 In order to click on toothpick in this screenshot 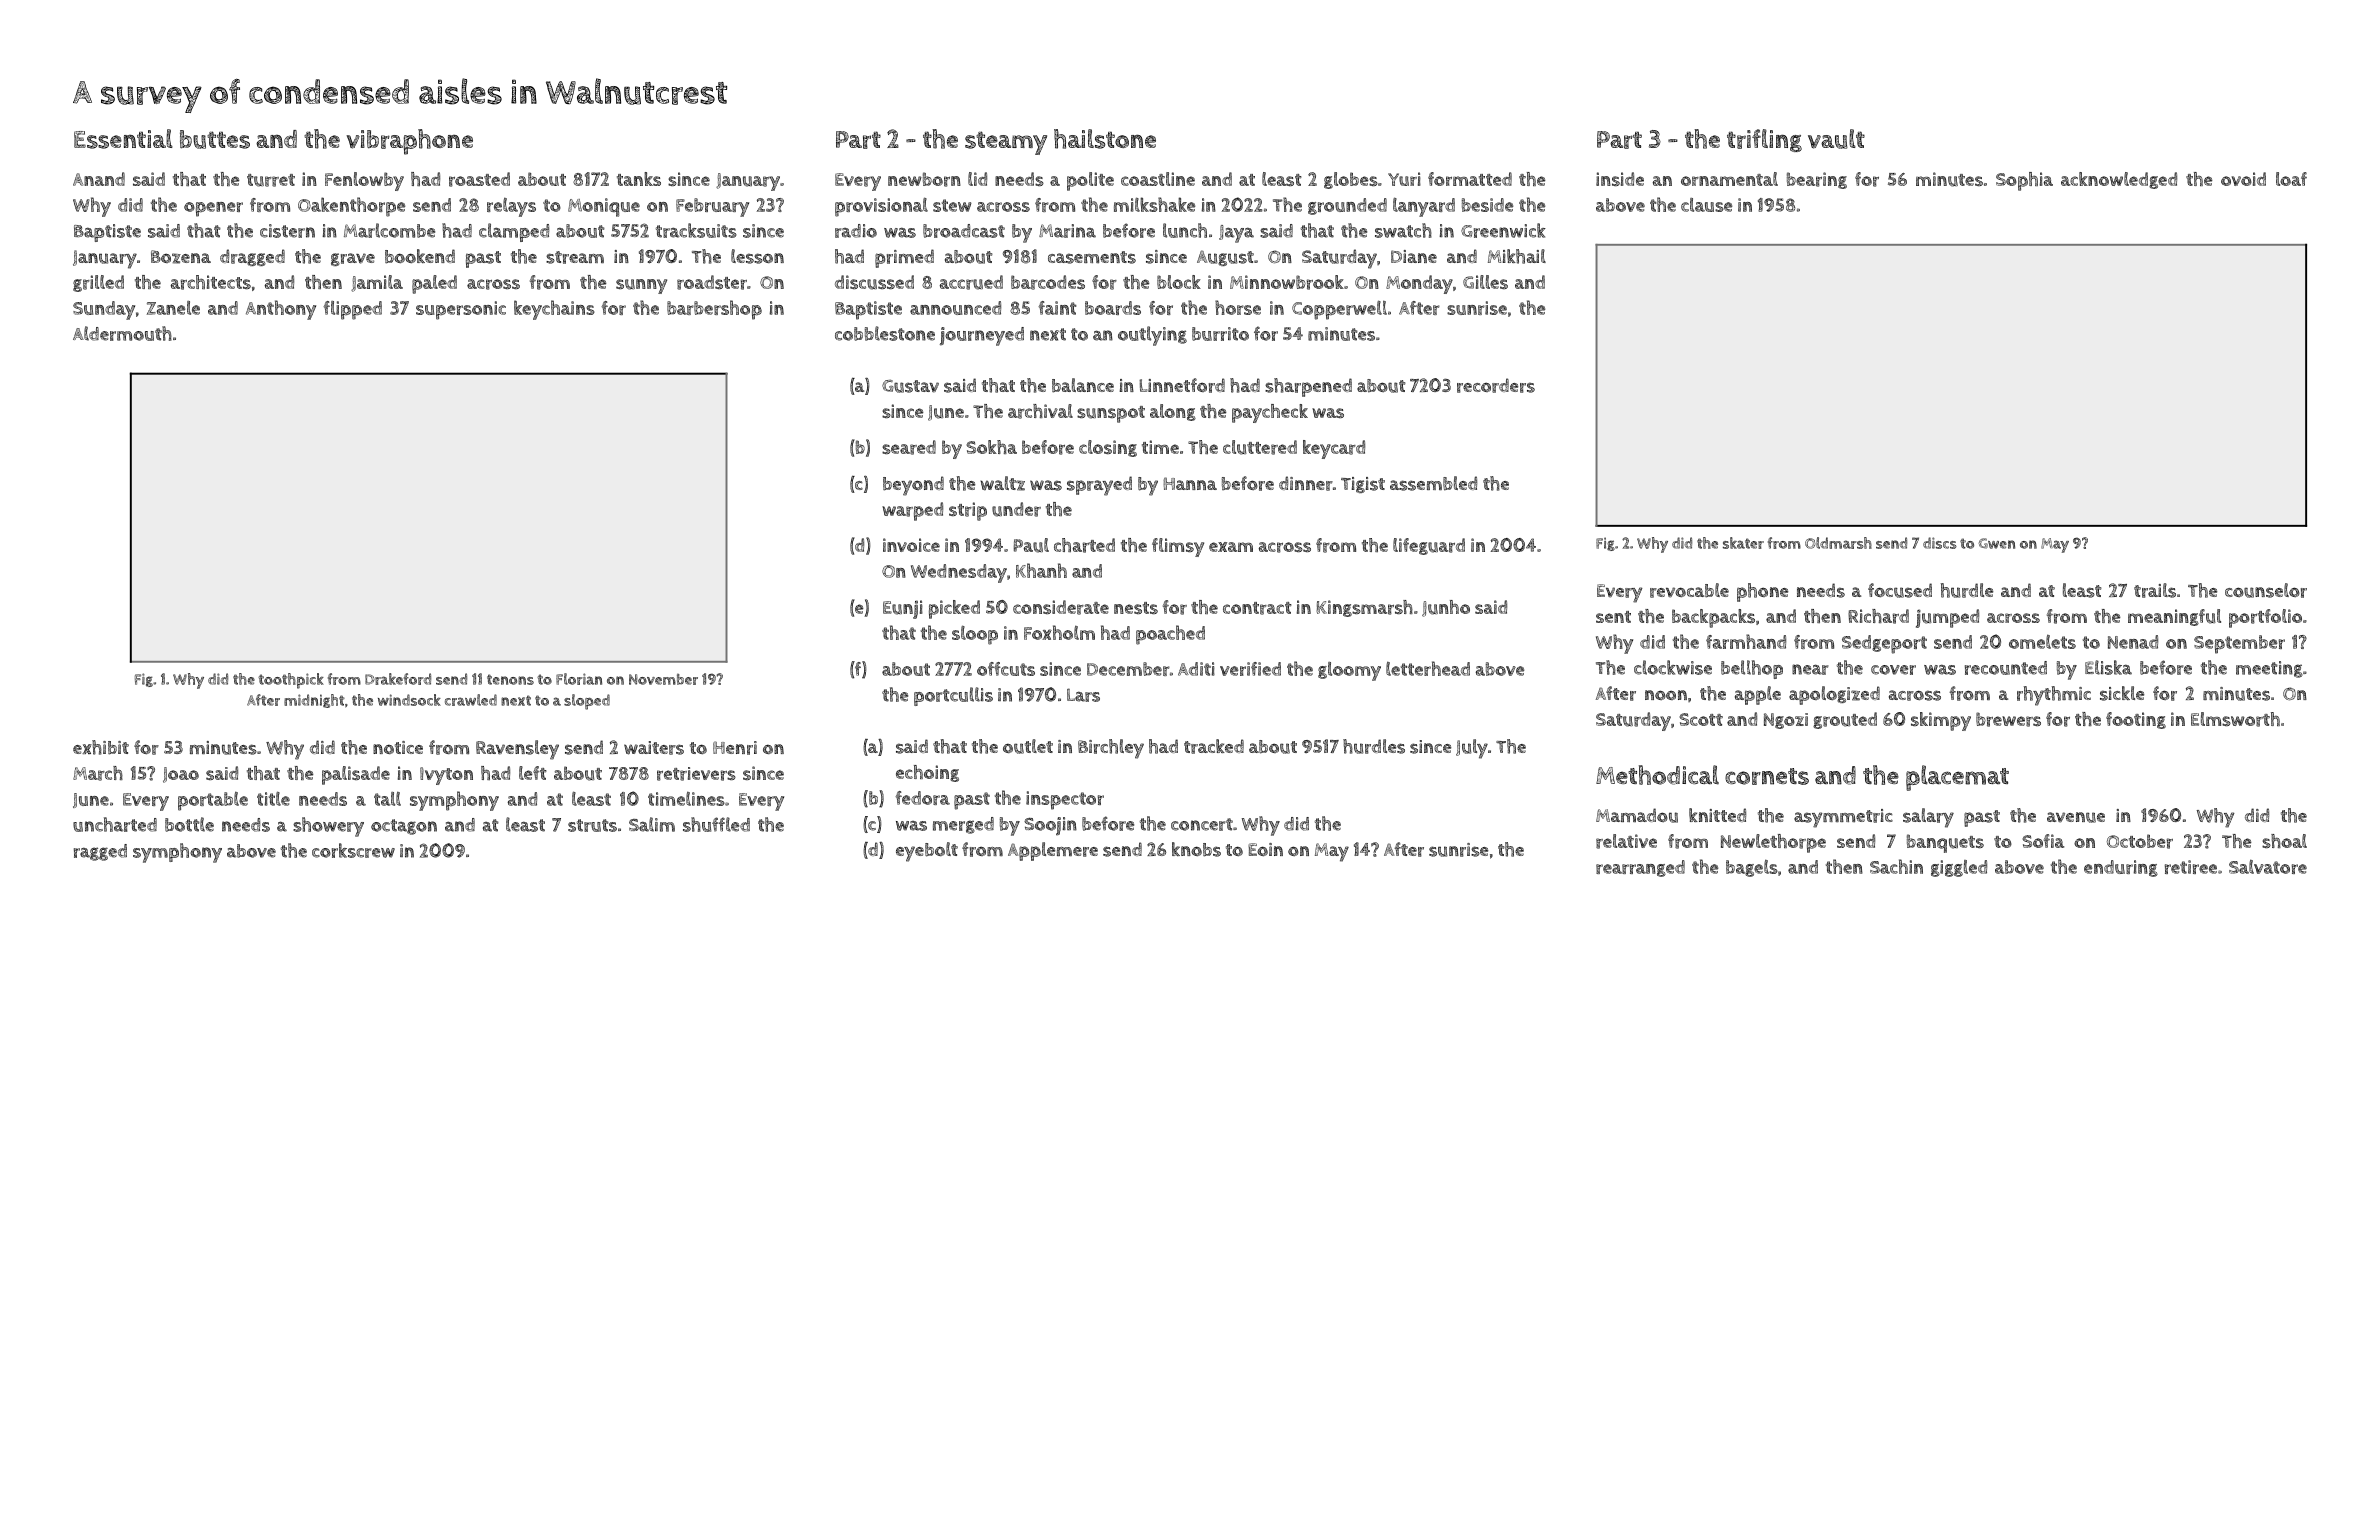, I will do `click(291, 681)`.
